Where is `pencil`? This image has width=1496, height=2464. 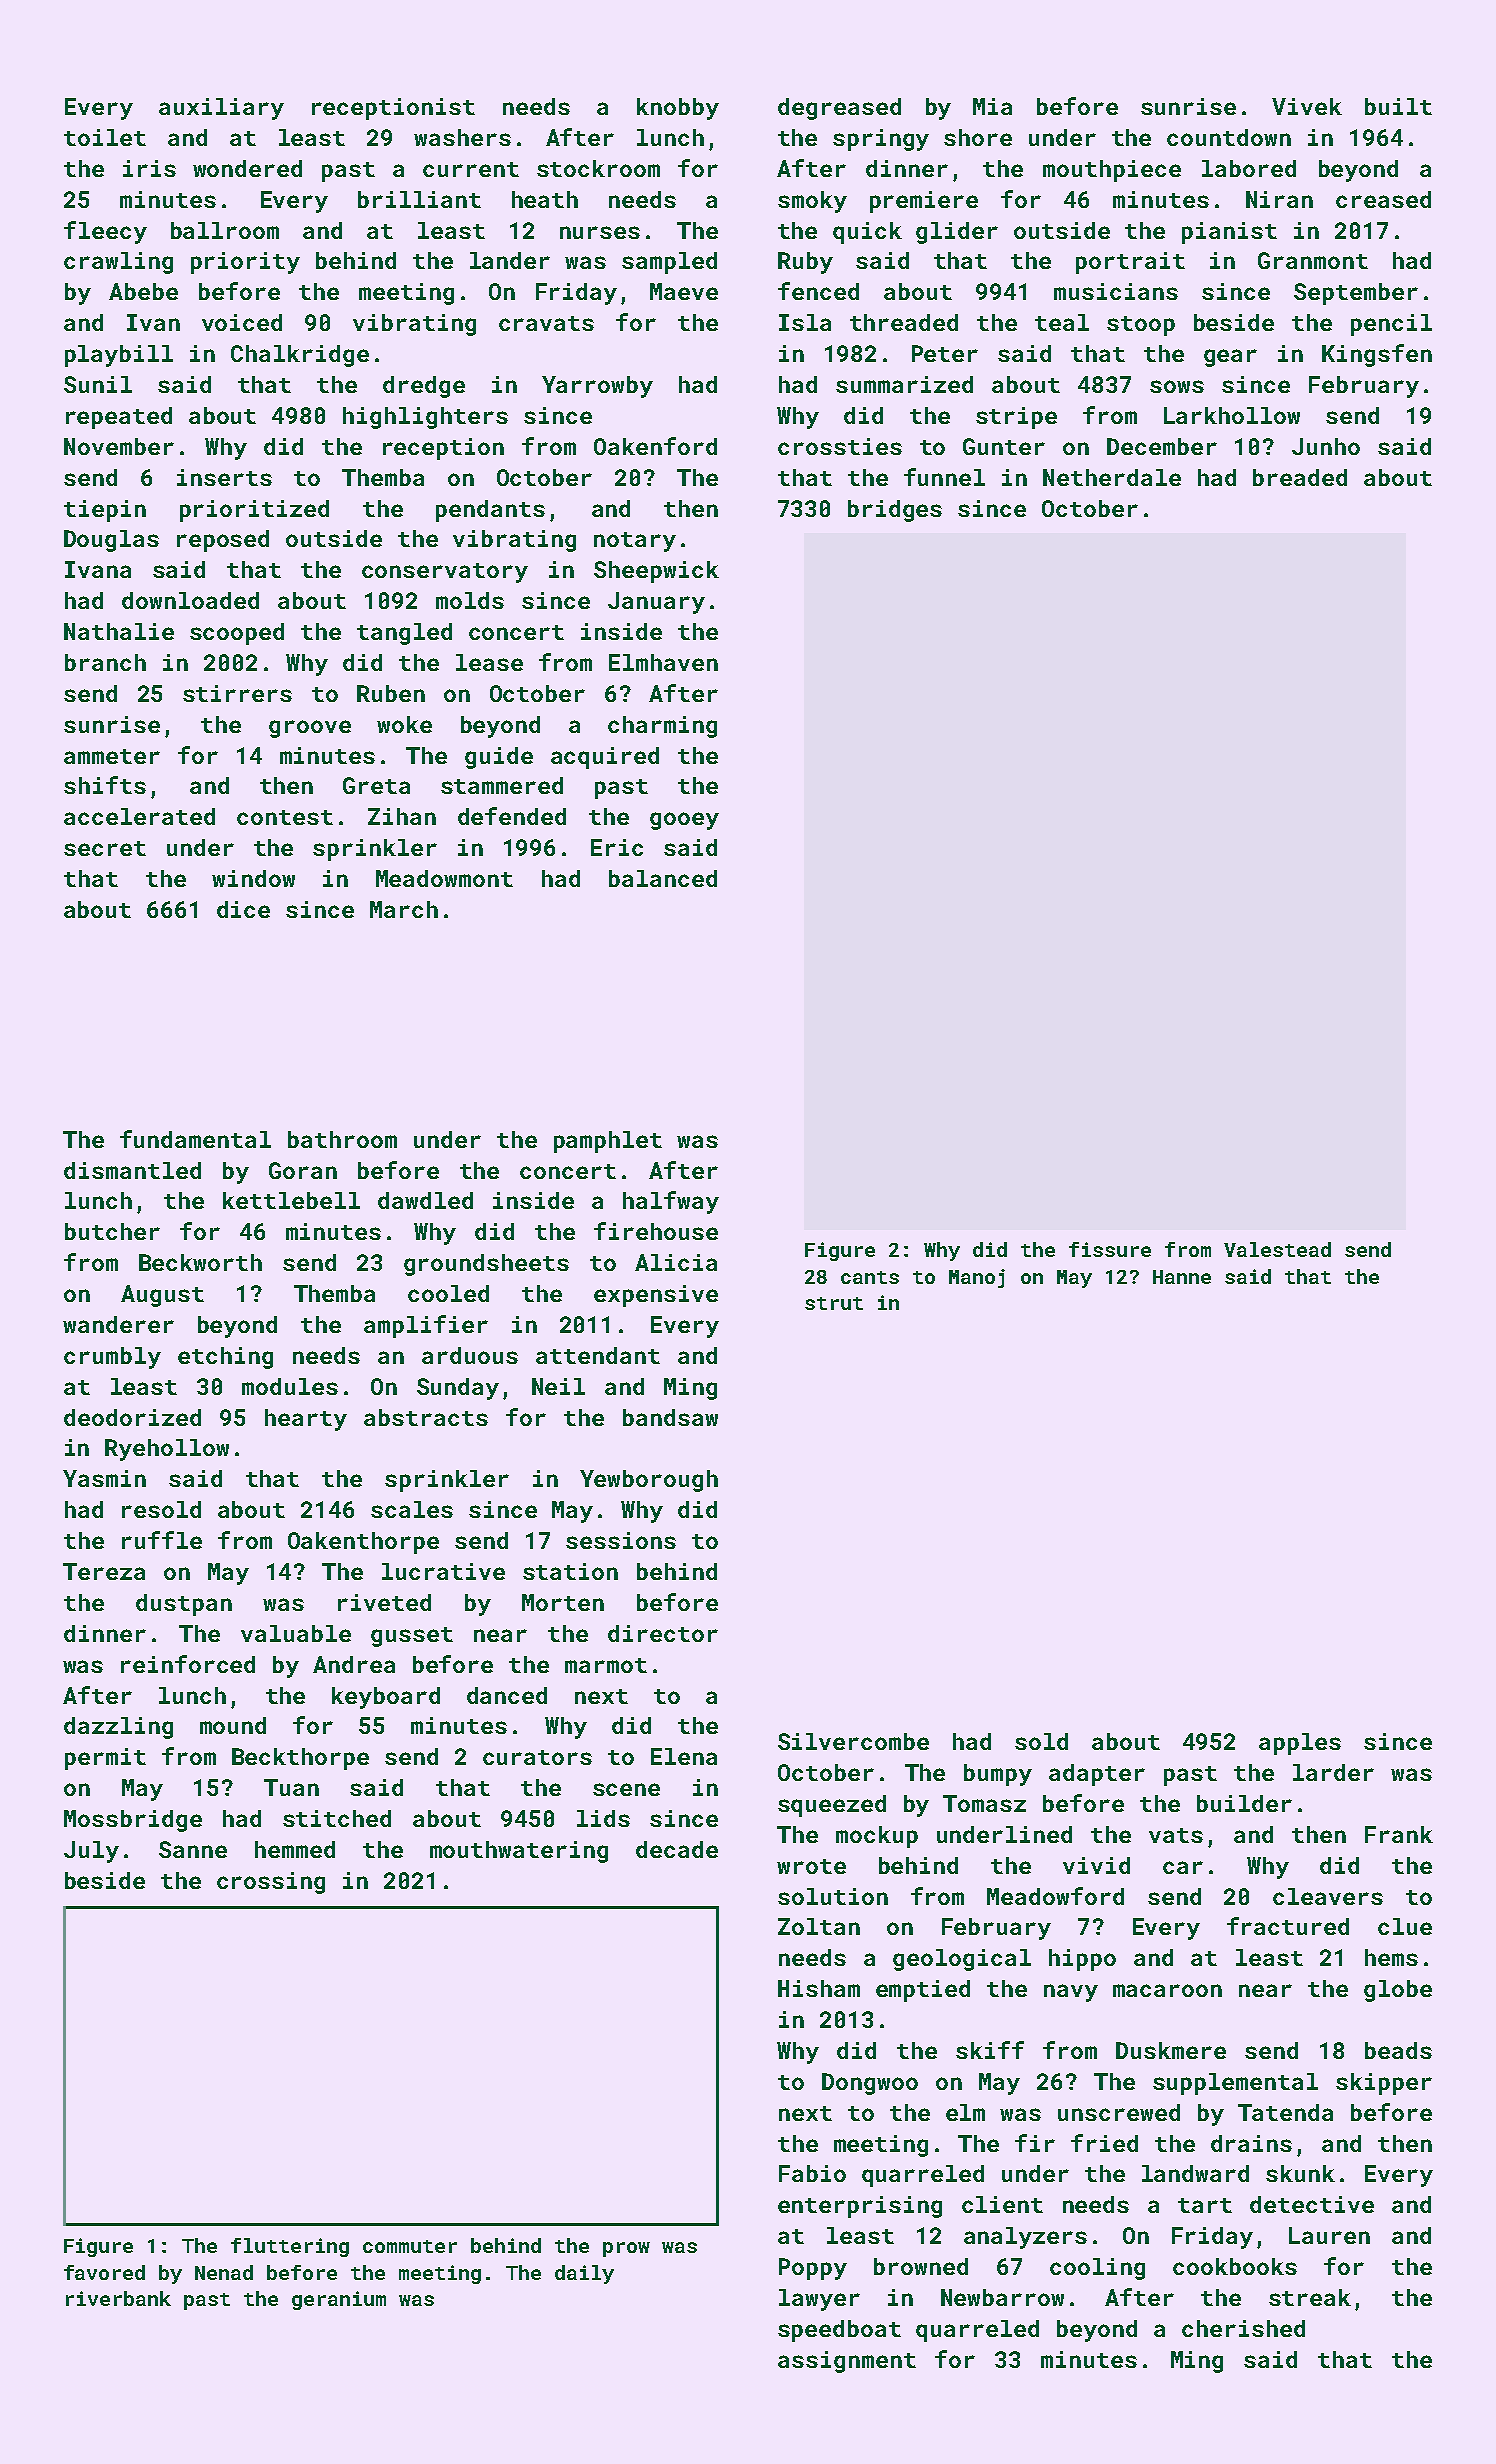 pencil is located at coordinates (1391, 325).
